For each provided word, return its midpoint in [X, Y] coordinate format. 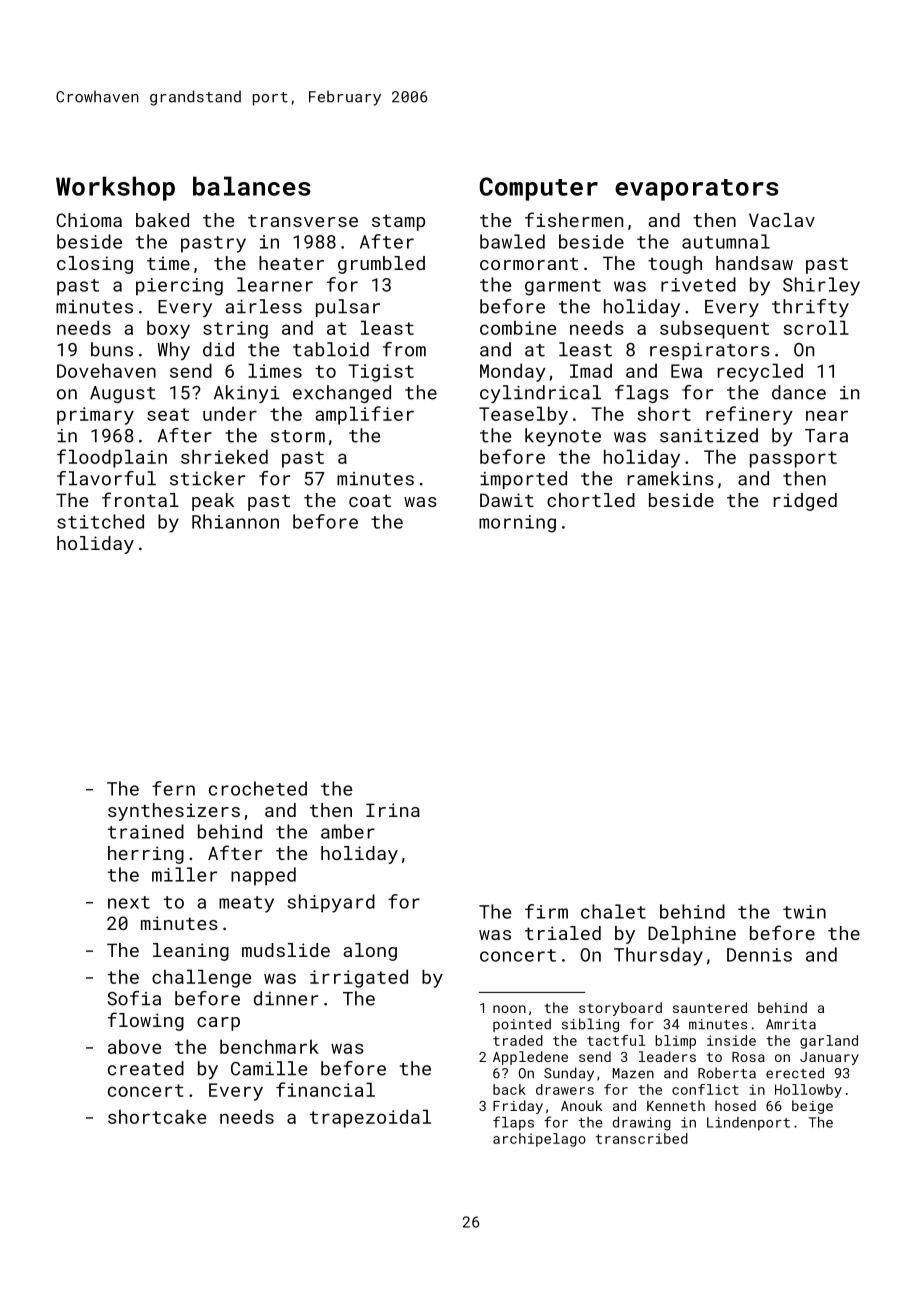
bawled [512, 241]
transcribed [642, 1138]
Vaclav [782, 220]
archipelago [539, 1140]
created [146, 1068]
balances [252, 186]
